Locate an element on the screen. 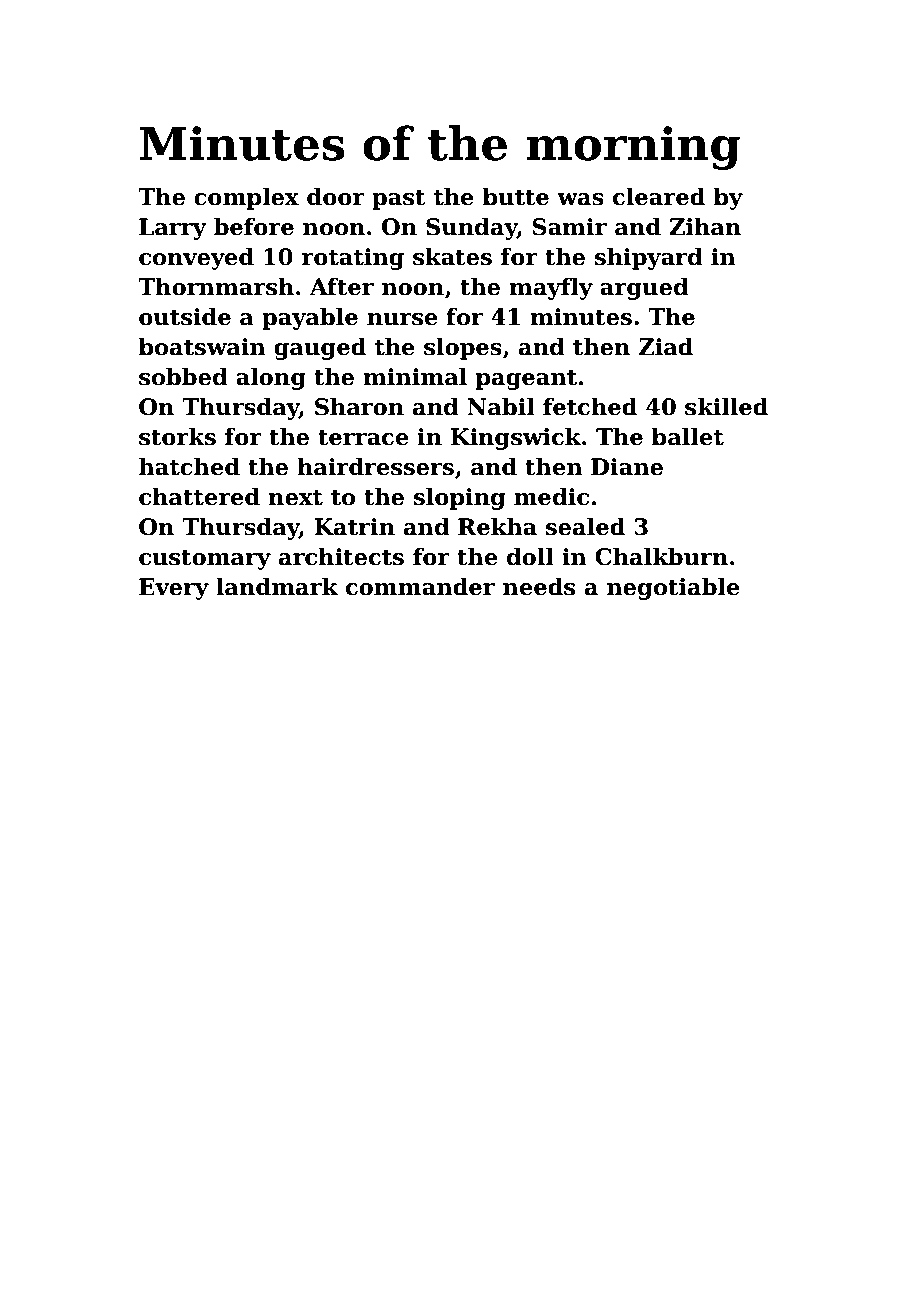 Image resolution: width=924 pixels, height=1311 pixels. fetched is located at coordinates (590, 406).
